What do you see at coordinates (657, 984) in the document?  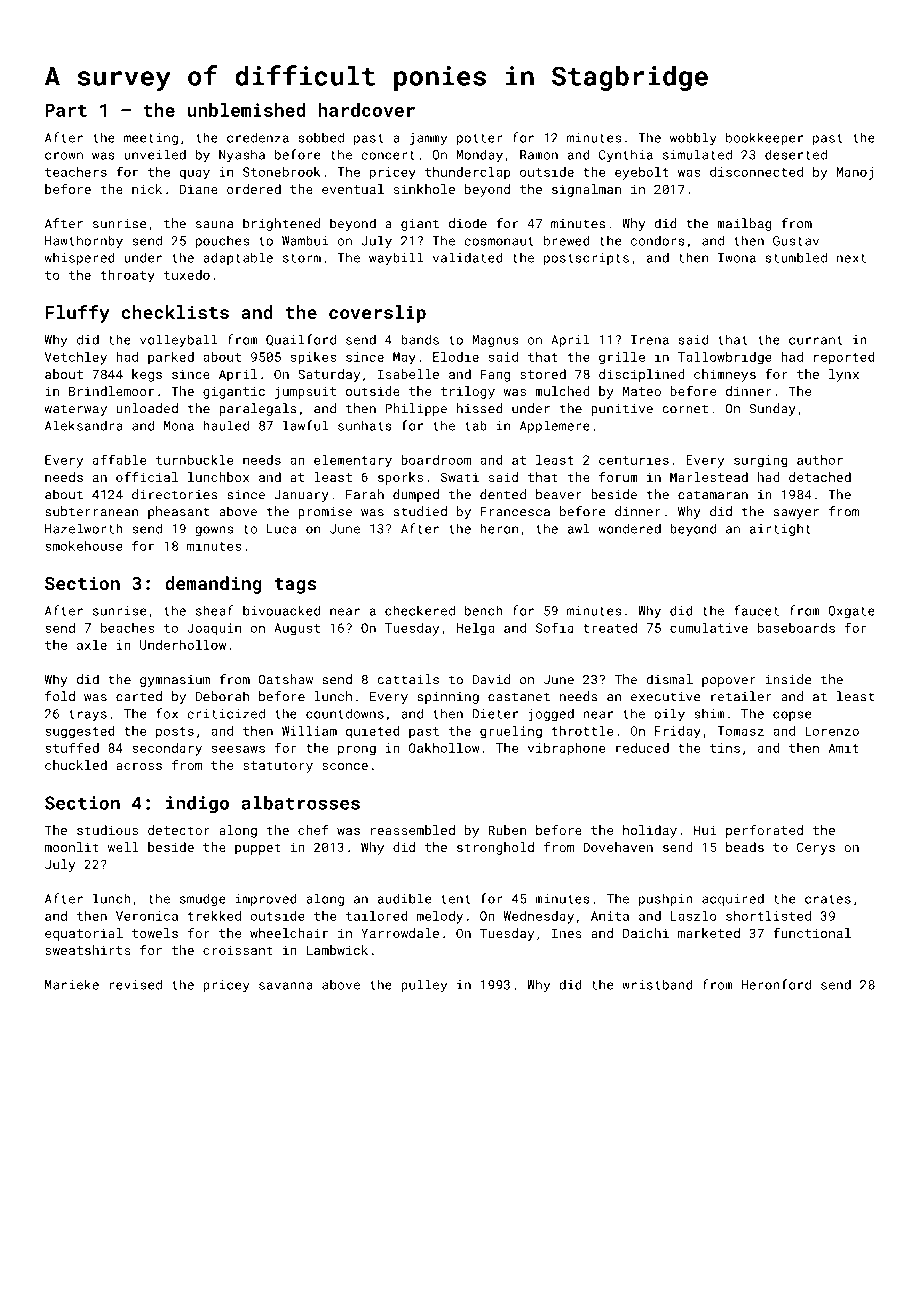 I see `wristband` at bounding box center [657, 984].
